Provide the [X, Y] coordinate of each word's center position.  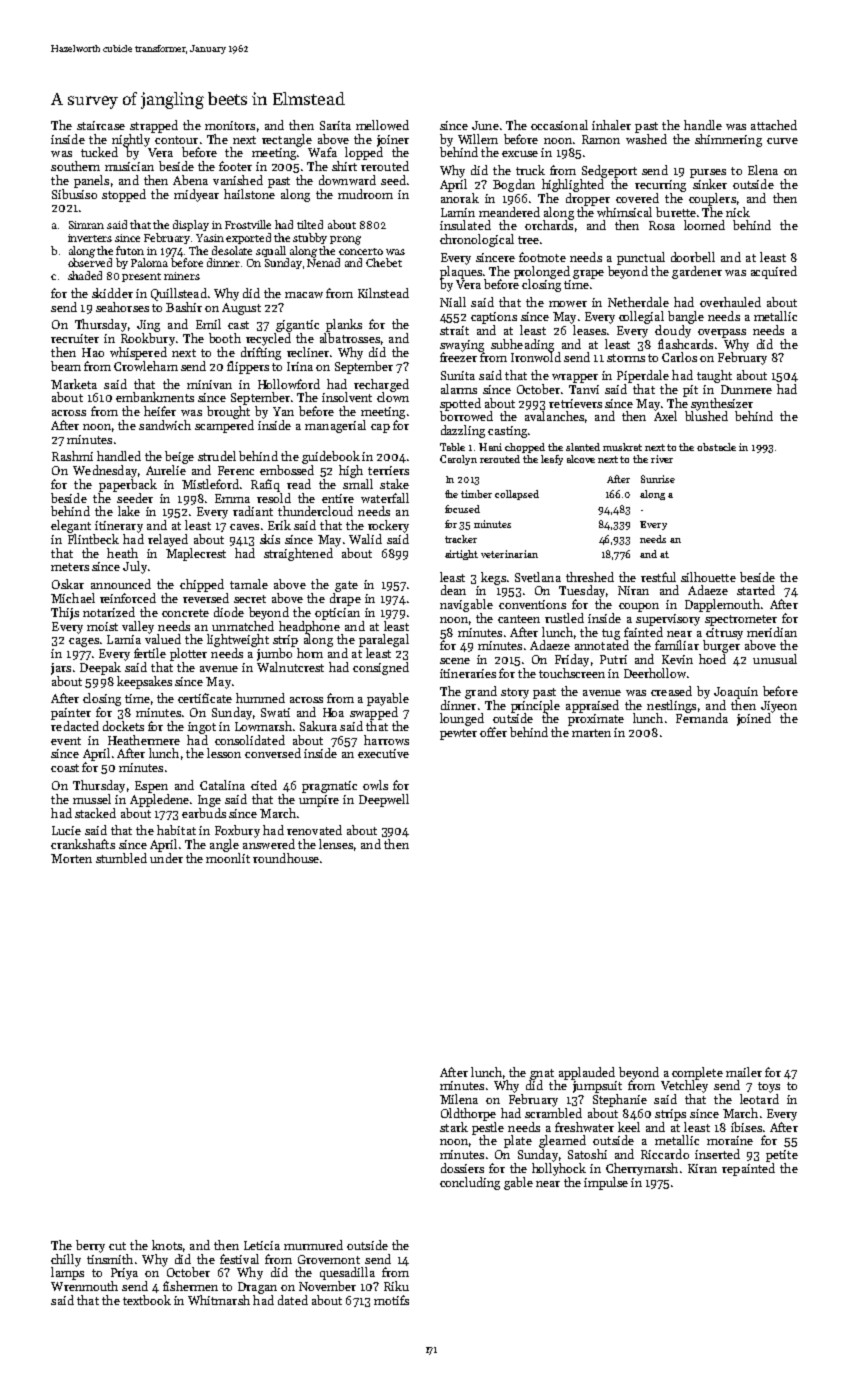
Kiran [702, 1168]
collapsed [517, 495]
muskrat [622, 447]
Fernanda [702, 718]
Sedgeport [609, 171]
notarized [109, 612]
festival [239, 1259]
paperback [128, 485]
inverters [90, 238]
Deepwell [384, 800]
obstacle [716, 447]
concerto [361, 251]
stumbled [121, 858]
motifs [391, 1300]
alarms [459, 389]
